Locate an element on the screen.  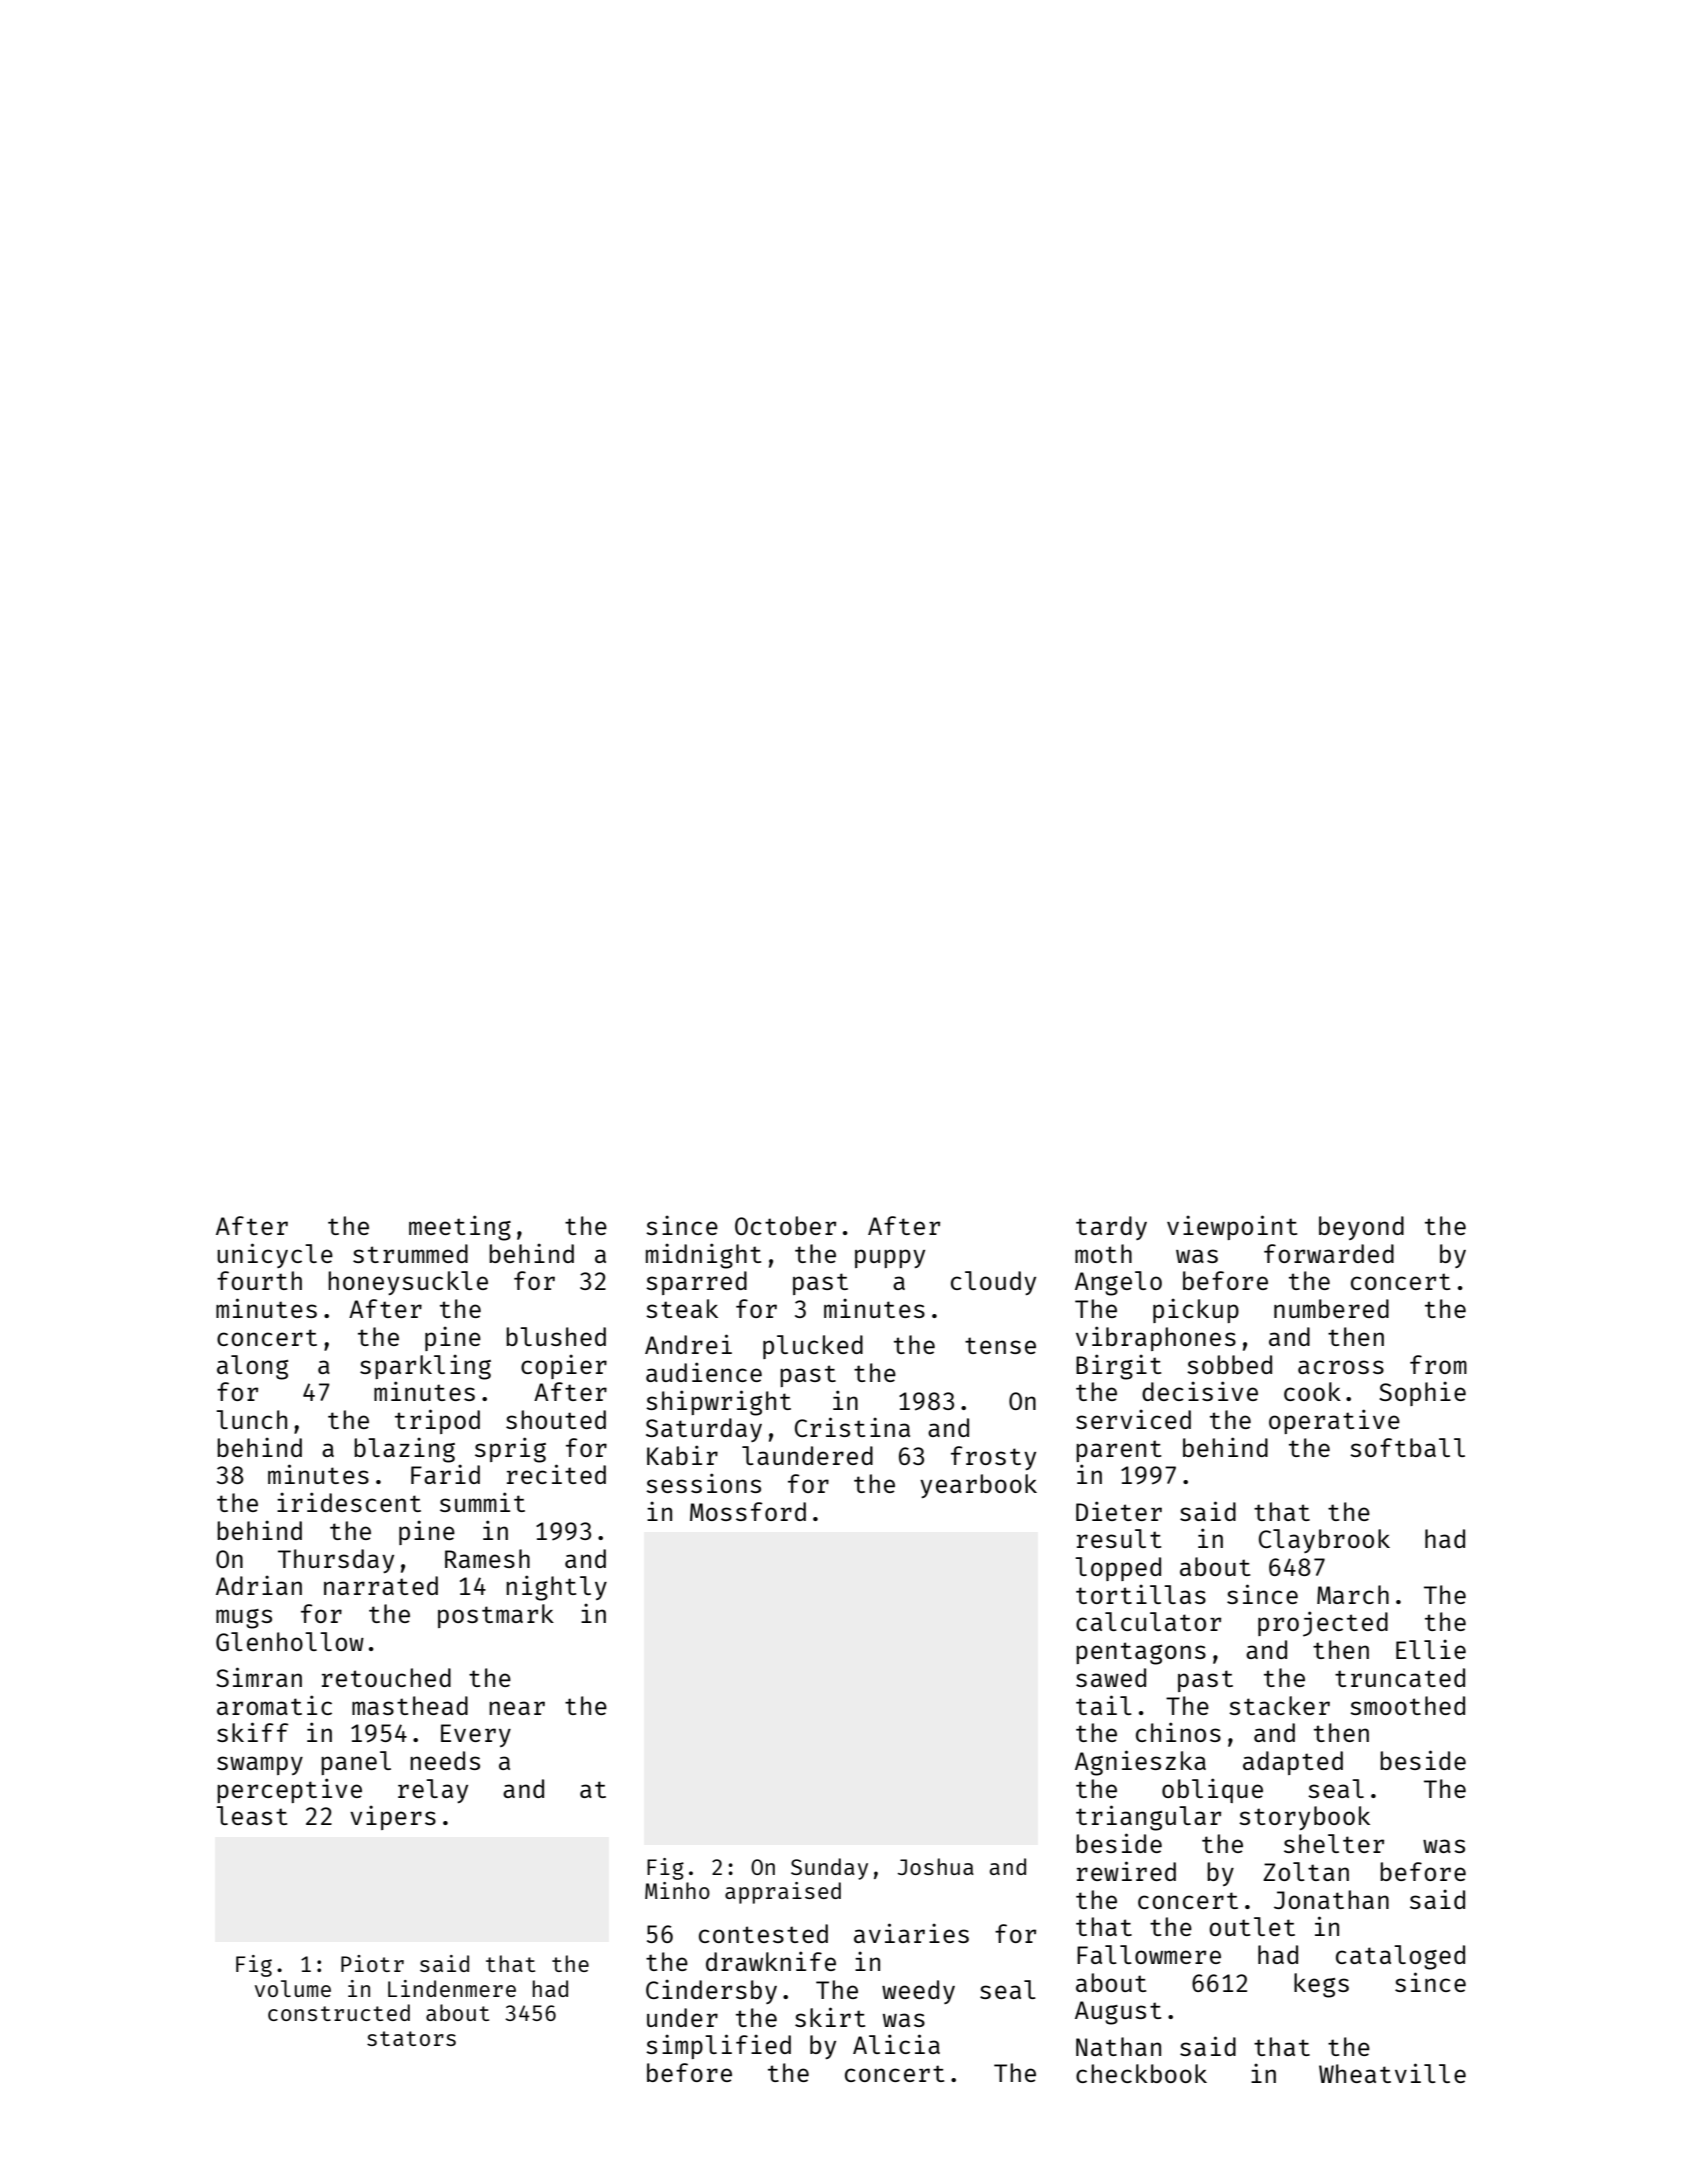
volume is located at coordinates (293, 1988).
